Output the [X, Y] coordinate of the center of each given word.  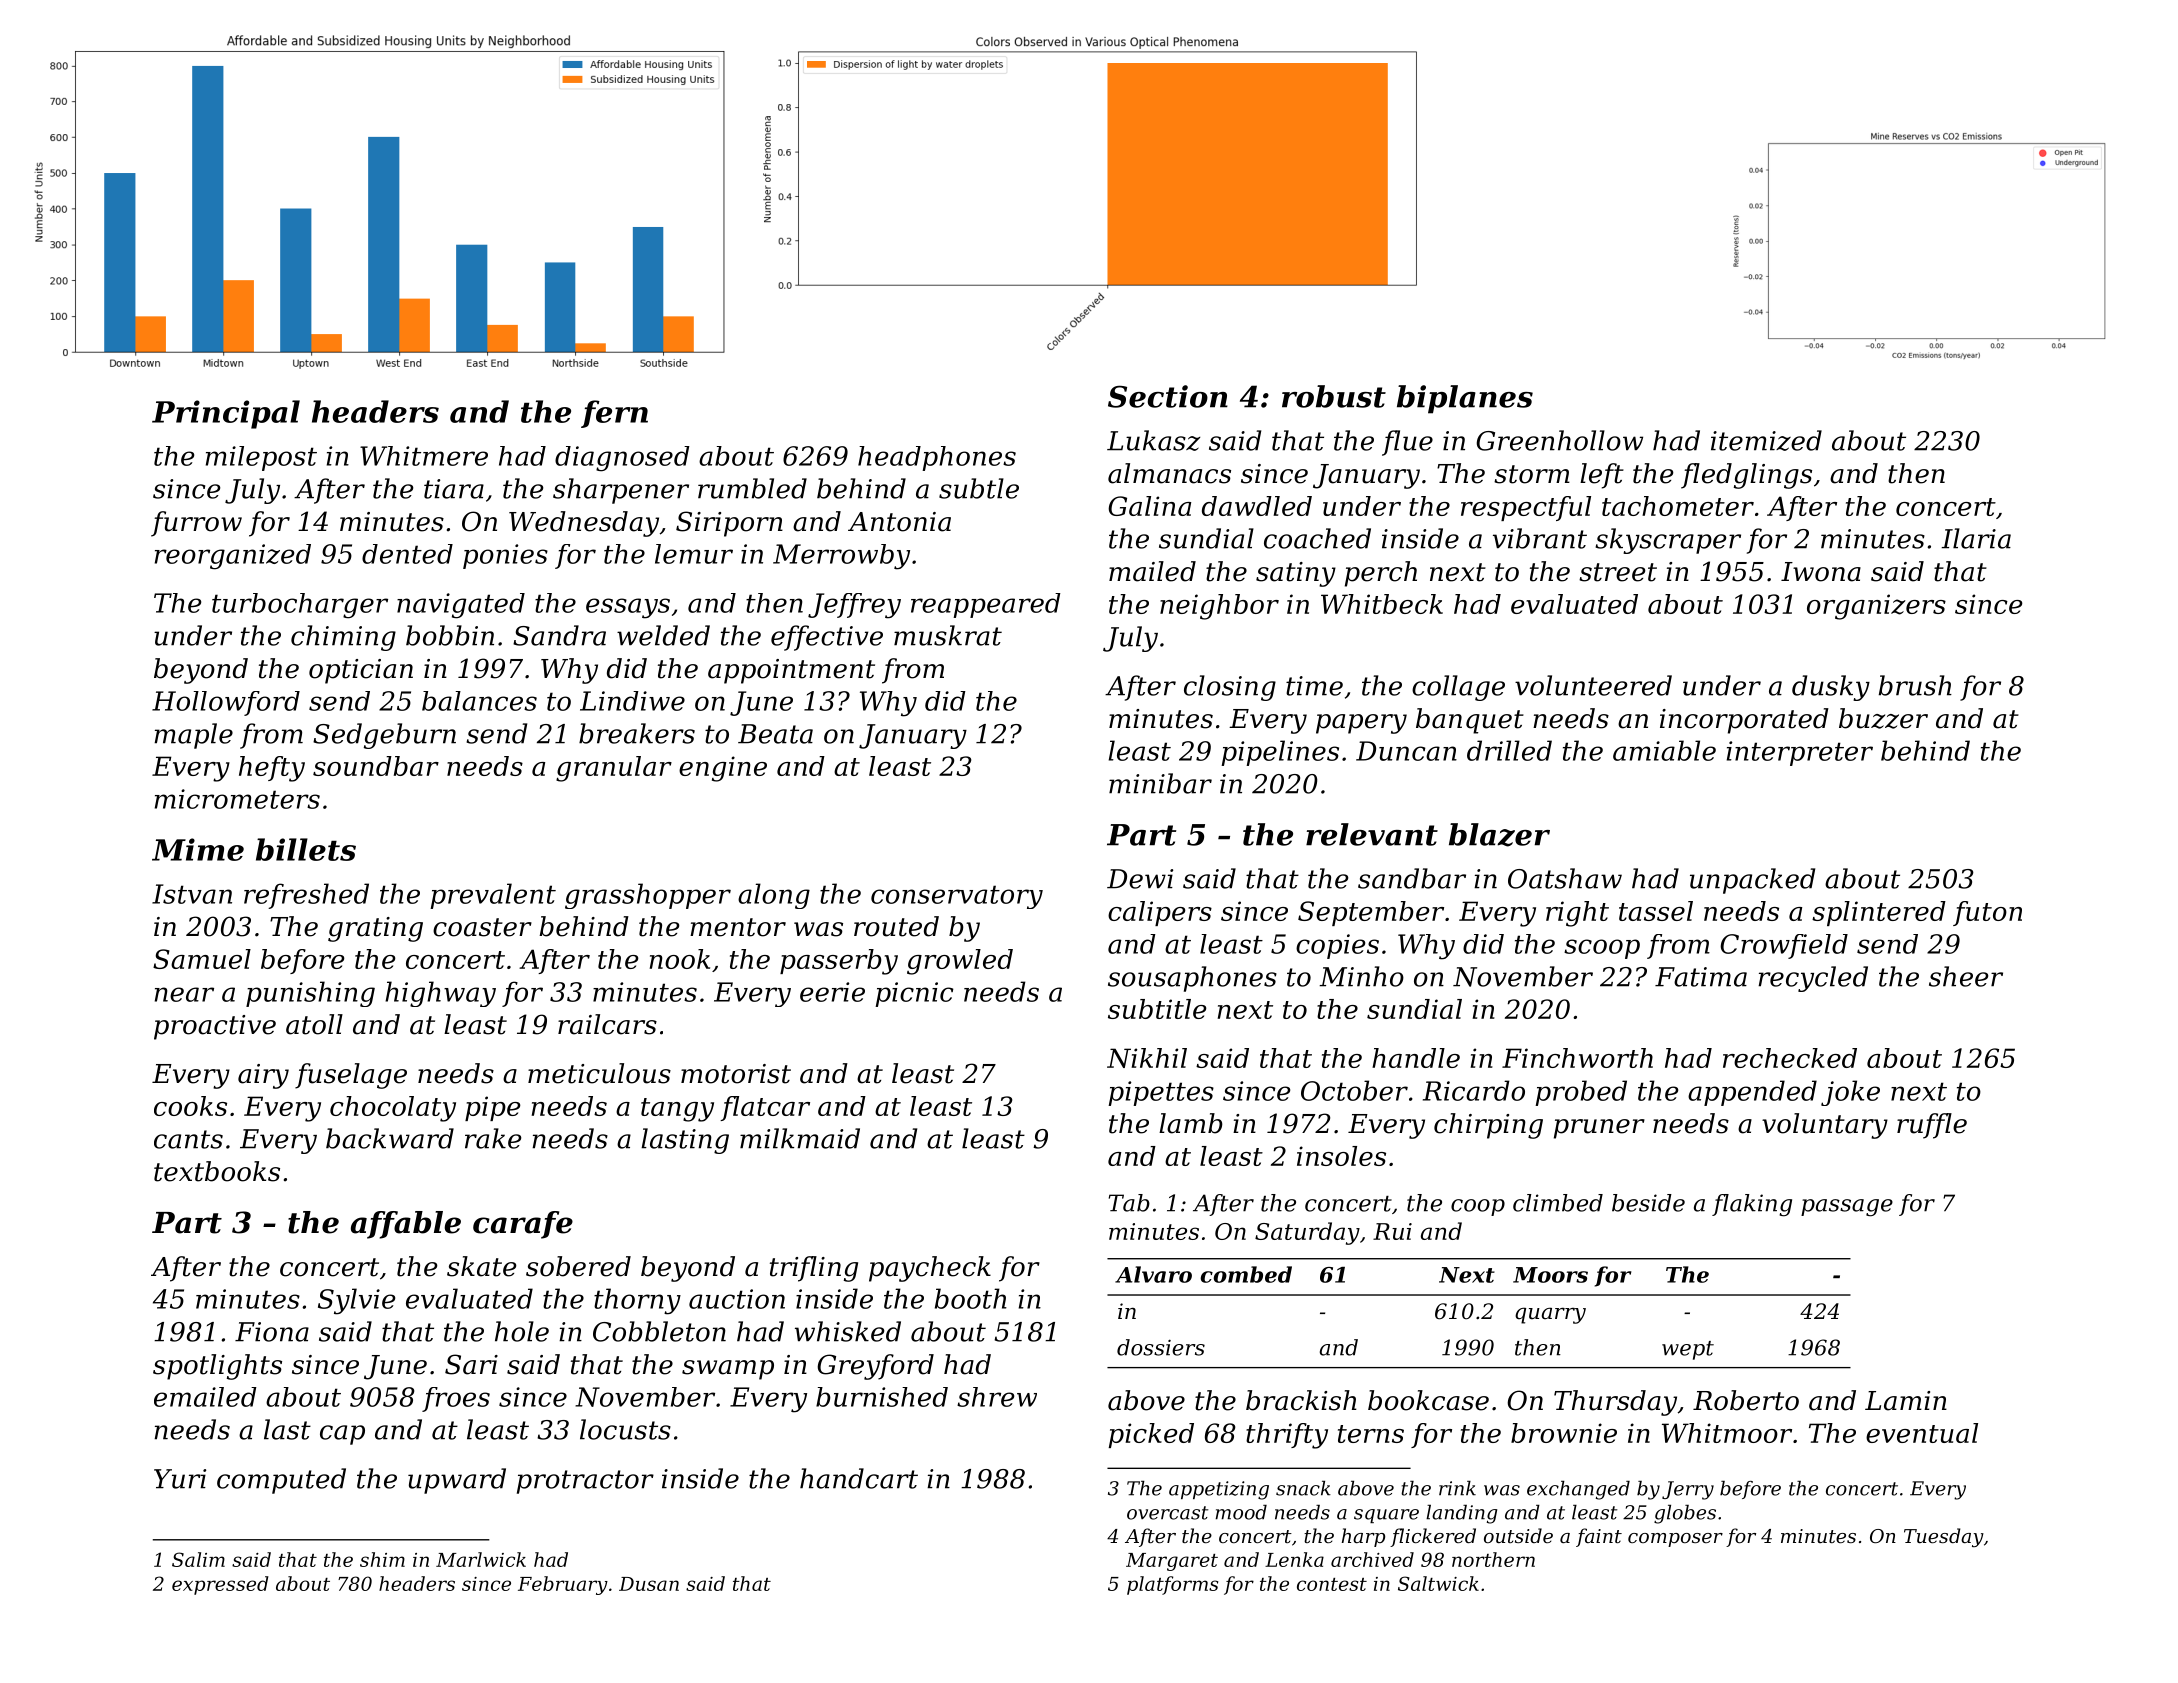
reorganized [233, 557]
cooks [190, 1106]
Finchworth [1577, 1058]
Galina [1149, 506]
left [1602, 476]
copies [1337, 946]
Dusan [649, 1584]
